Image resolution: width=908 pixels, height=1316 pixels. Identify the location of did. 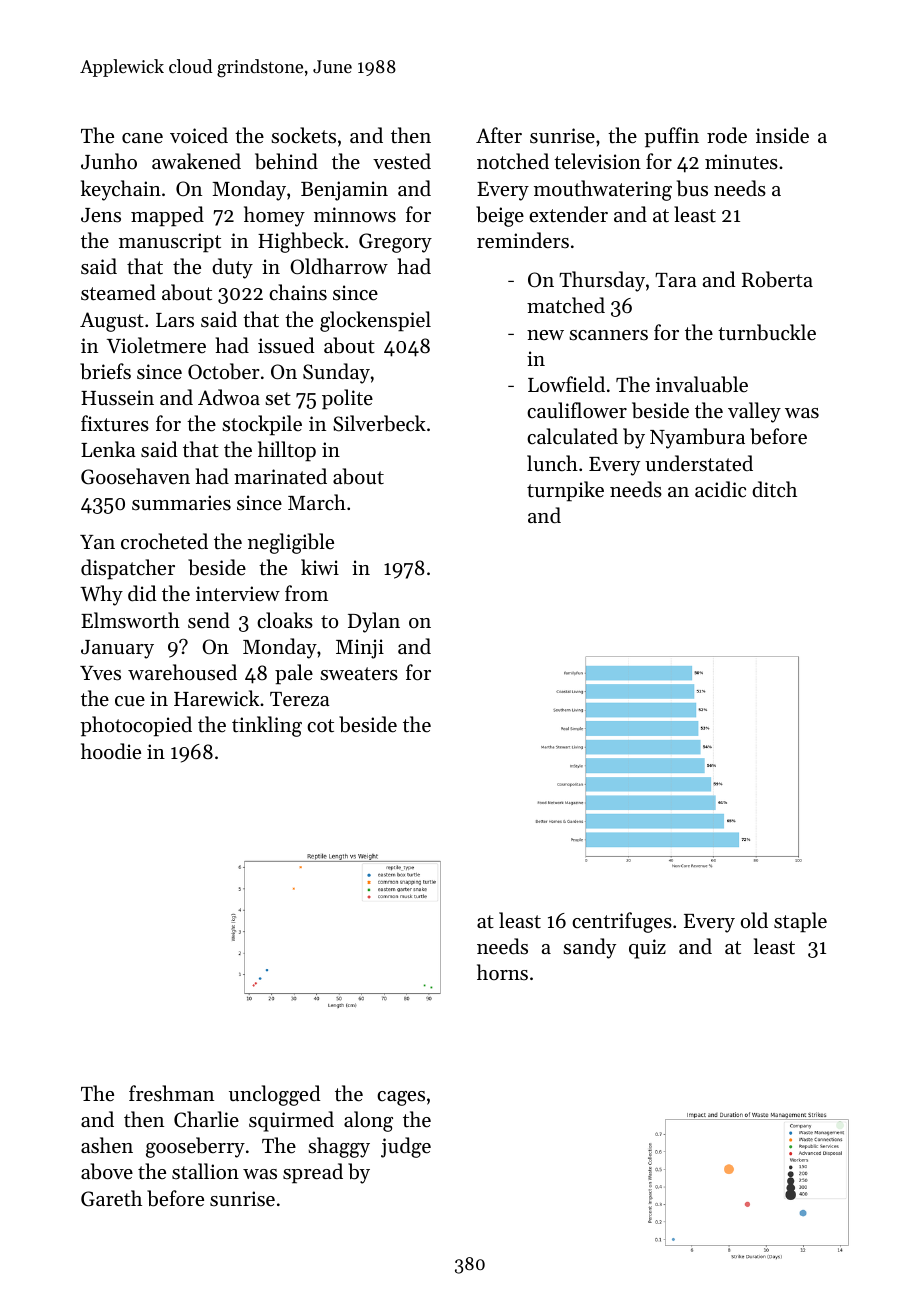
(142, 593).
